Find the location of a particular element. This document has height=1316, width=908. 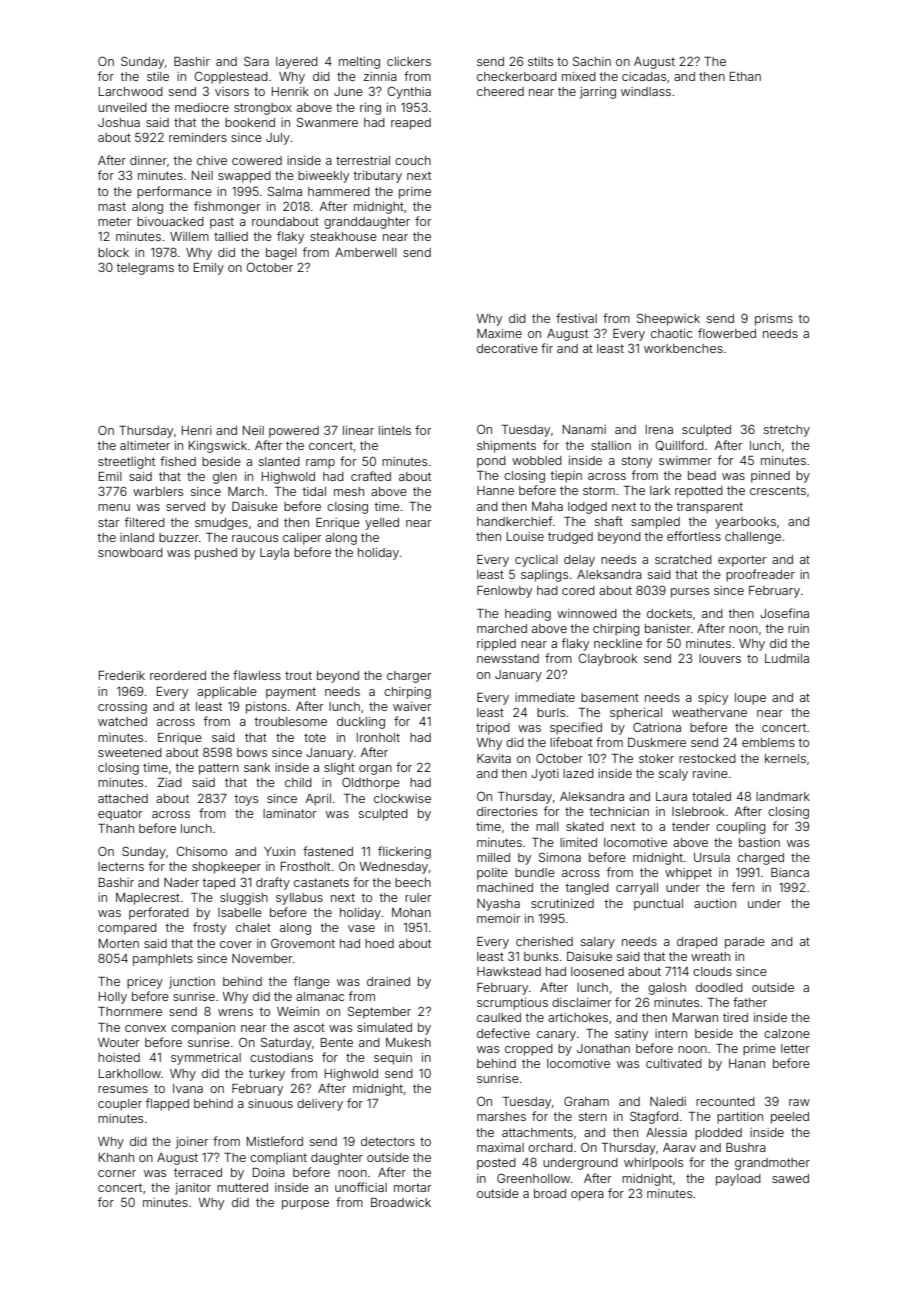

Thanh is located at coordinates (116, 828).
